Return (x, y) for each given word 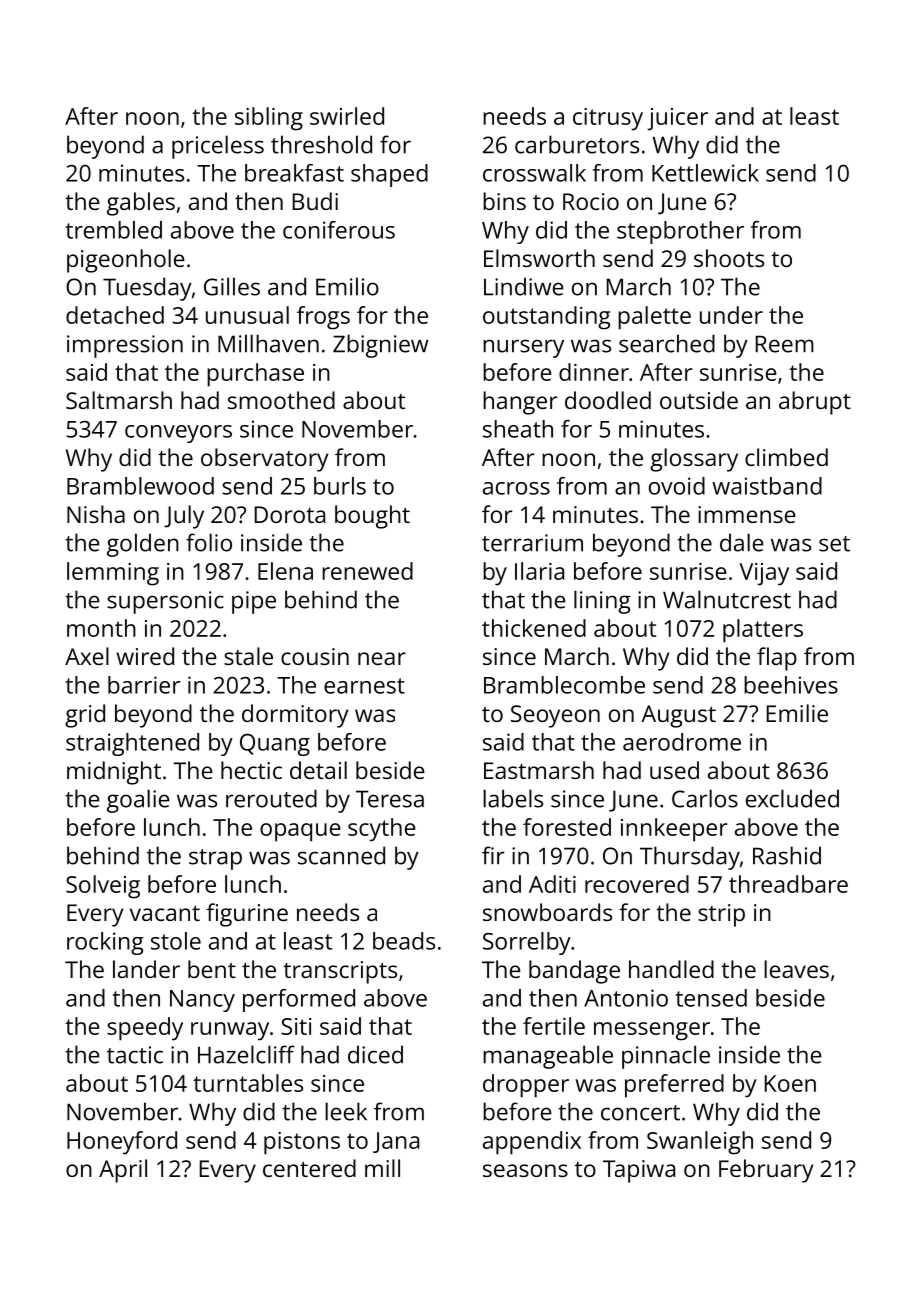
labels (513, 798)
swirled (347, 116)
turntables (248, 1083)
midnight (114, 773)
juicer (677, 119)
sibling (269, 119)
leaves (796, 969)
